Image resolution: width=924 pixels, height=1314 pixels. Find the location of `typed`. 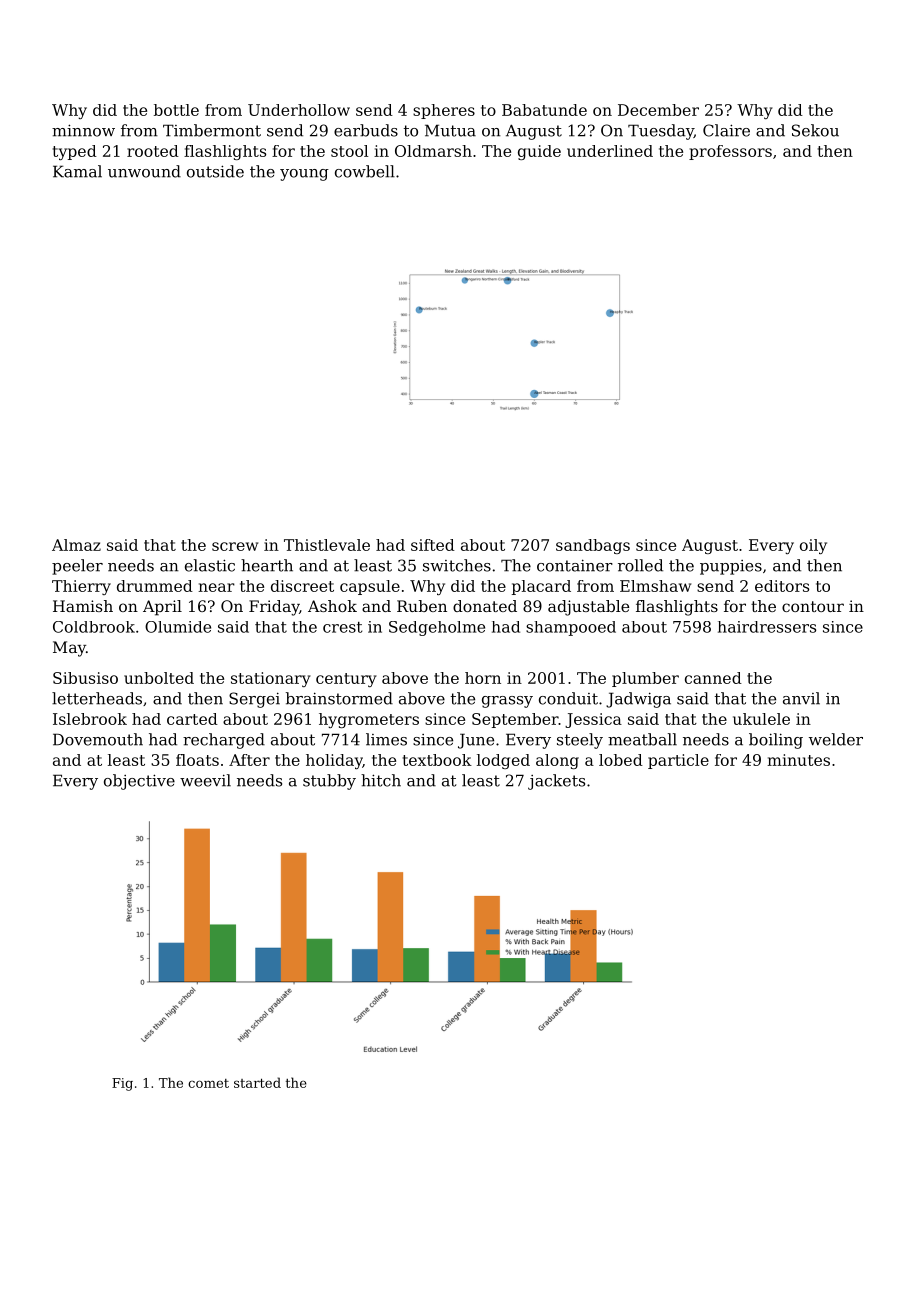

typed is located at coordinates (75, 152).
